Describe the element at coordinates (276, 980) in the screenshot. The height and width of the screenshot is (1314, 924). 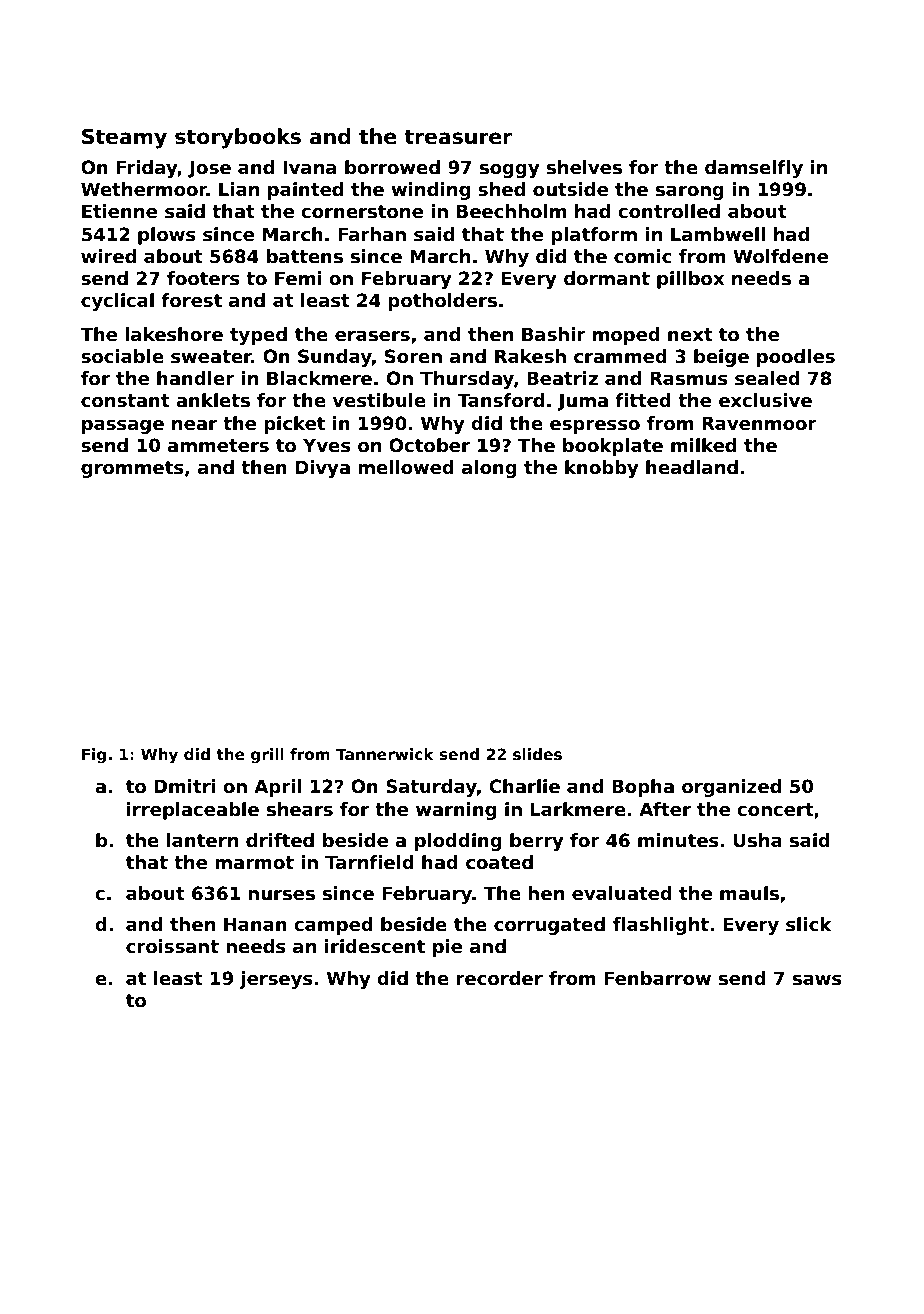
I see `jerseys` at that location.
